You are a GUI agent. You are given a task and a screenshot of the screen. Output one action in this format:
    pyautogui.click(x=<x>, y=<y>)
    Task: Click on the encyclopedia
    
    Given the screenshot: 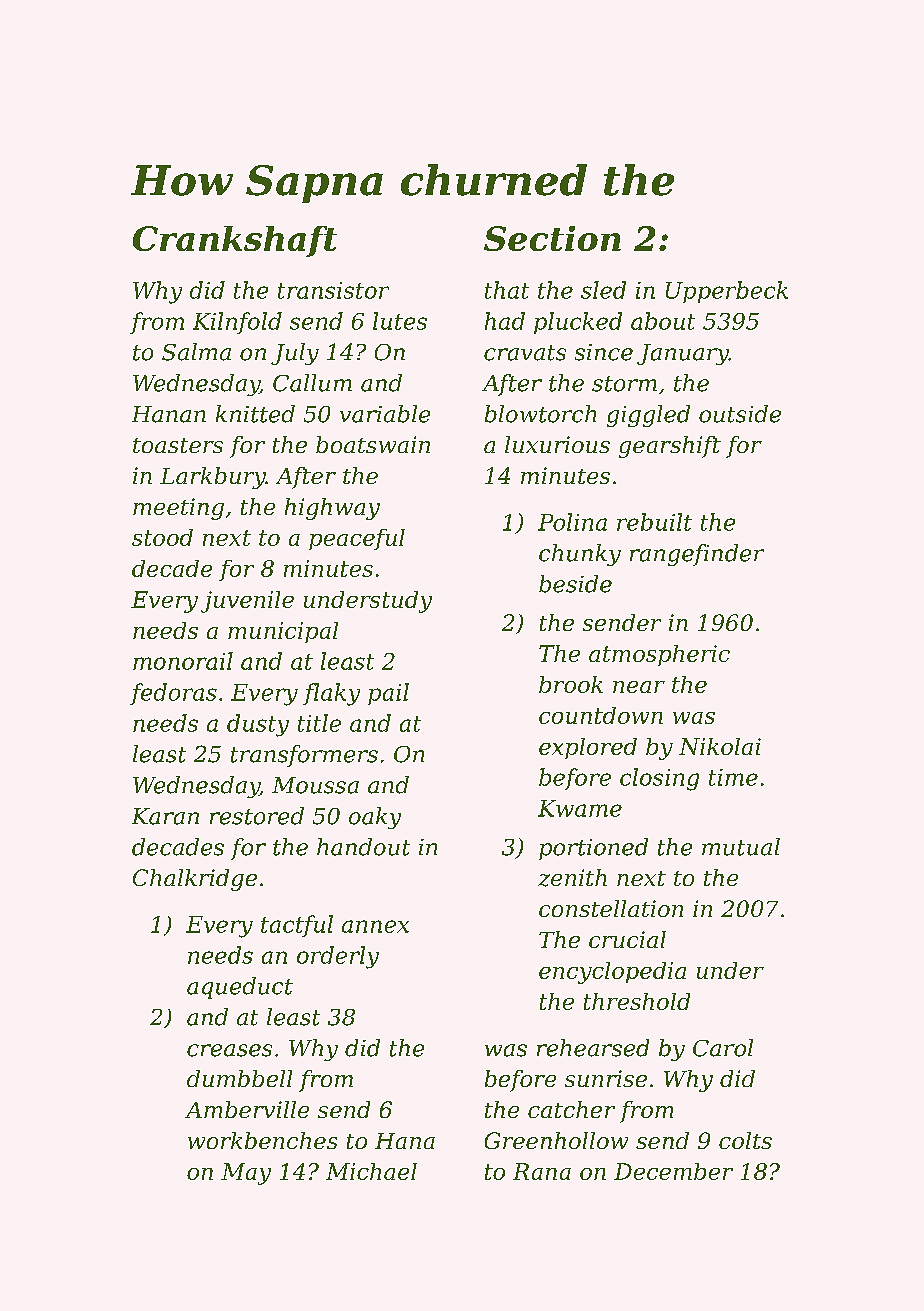 What is the action you would take?
    pyautogui.click(x=612, y=973)
